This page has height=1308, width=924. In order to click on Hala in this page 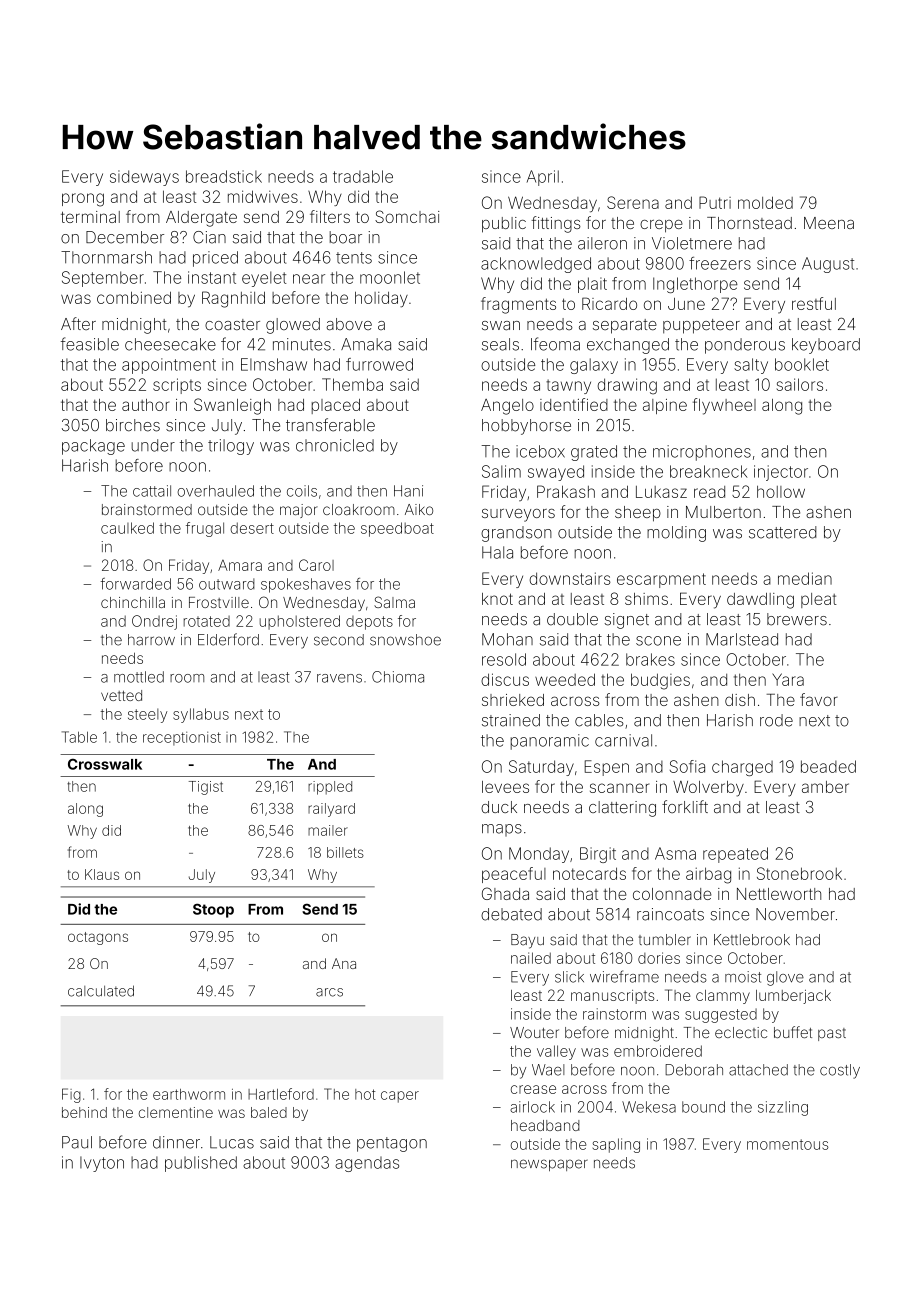, I will do `click(497, 552)`.
